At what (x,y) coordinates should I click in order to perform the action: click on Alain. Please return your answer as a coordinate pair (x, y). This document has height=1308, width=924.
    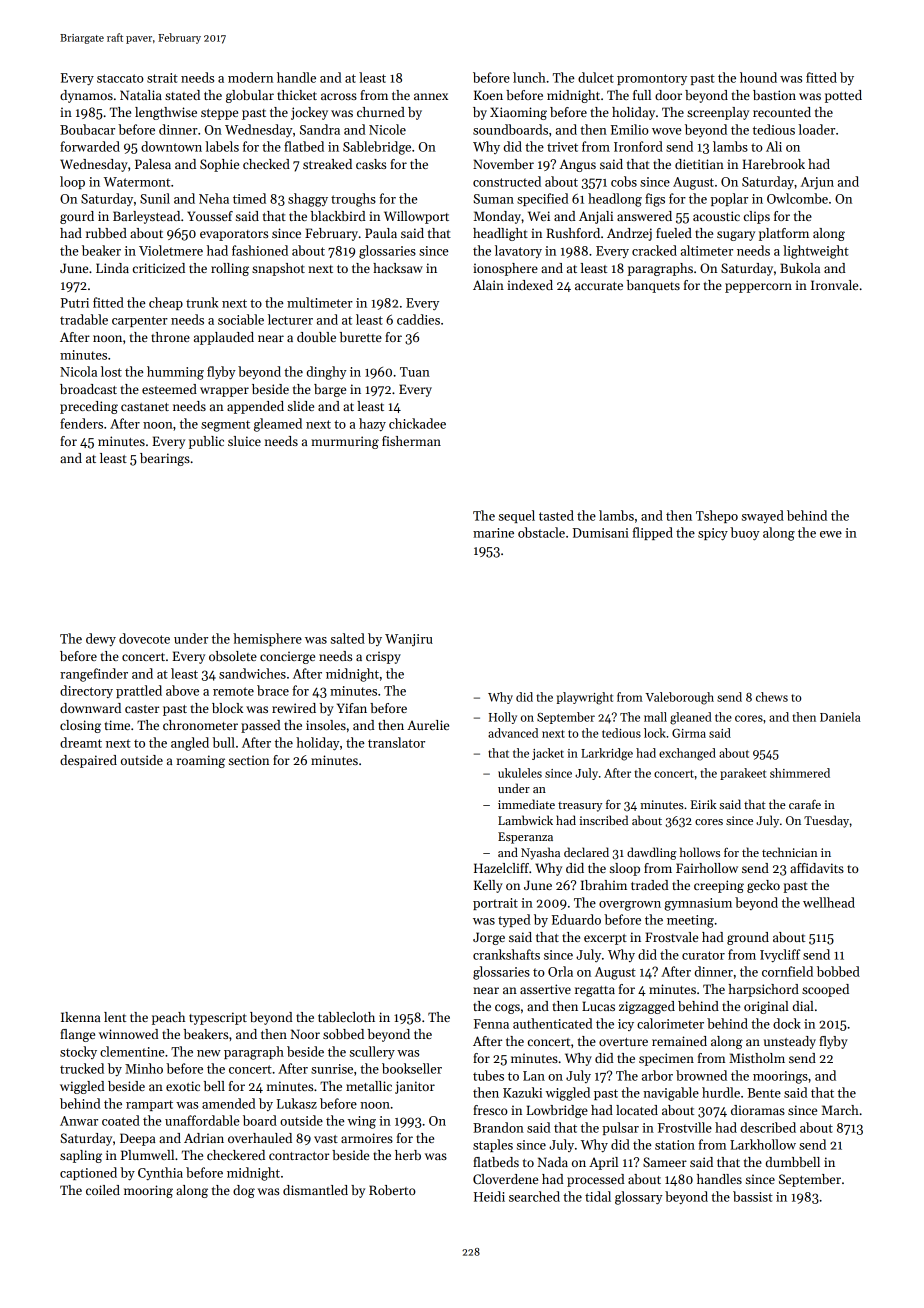
    Looking at the image, I should click on (488, 285).
